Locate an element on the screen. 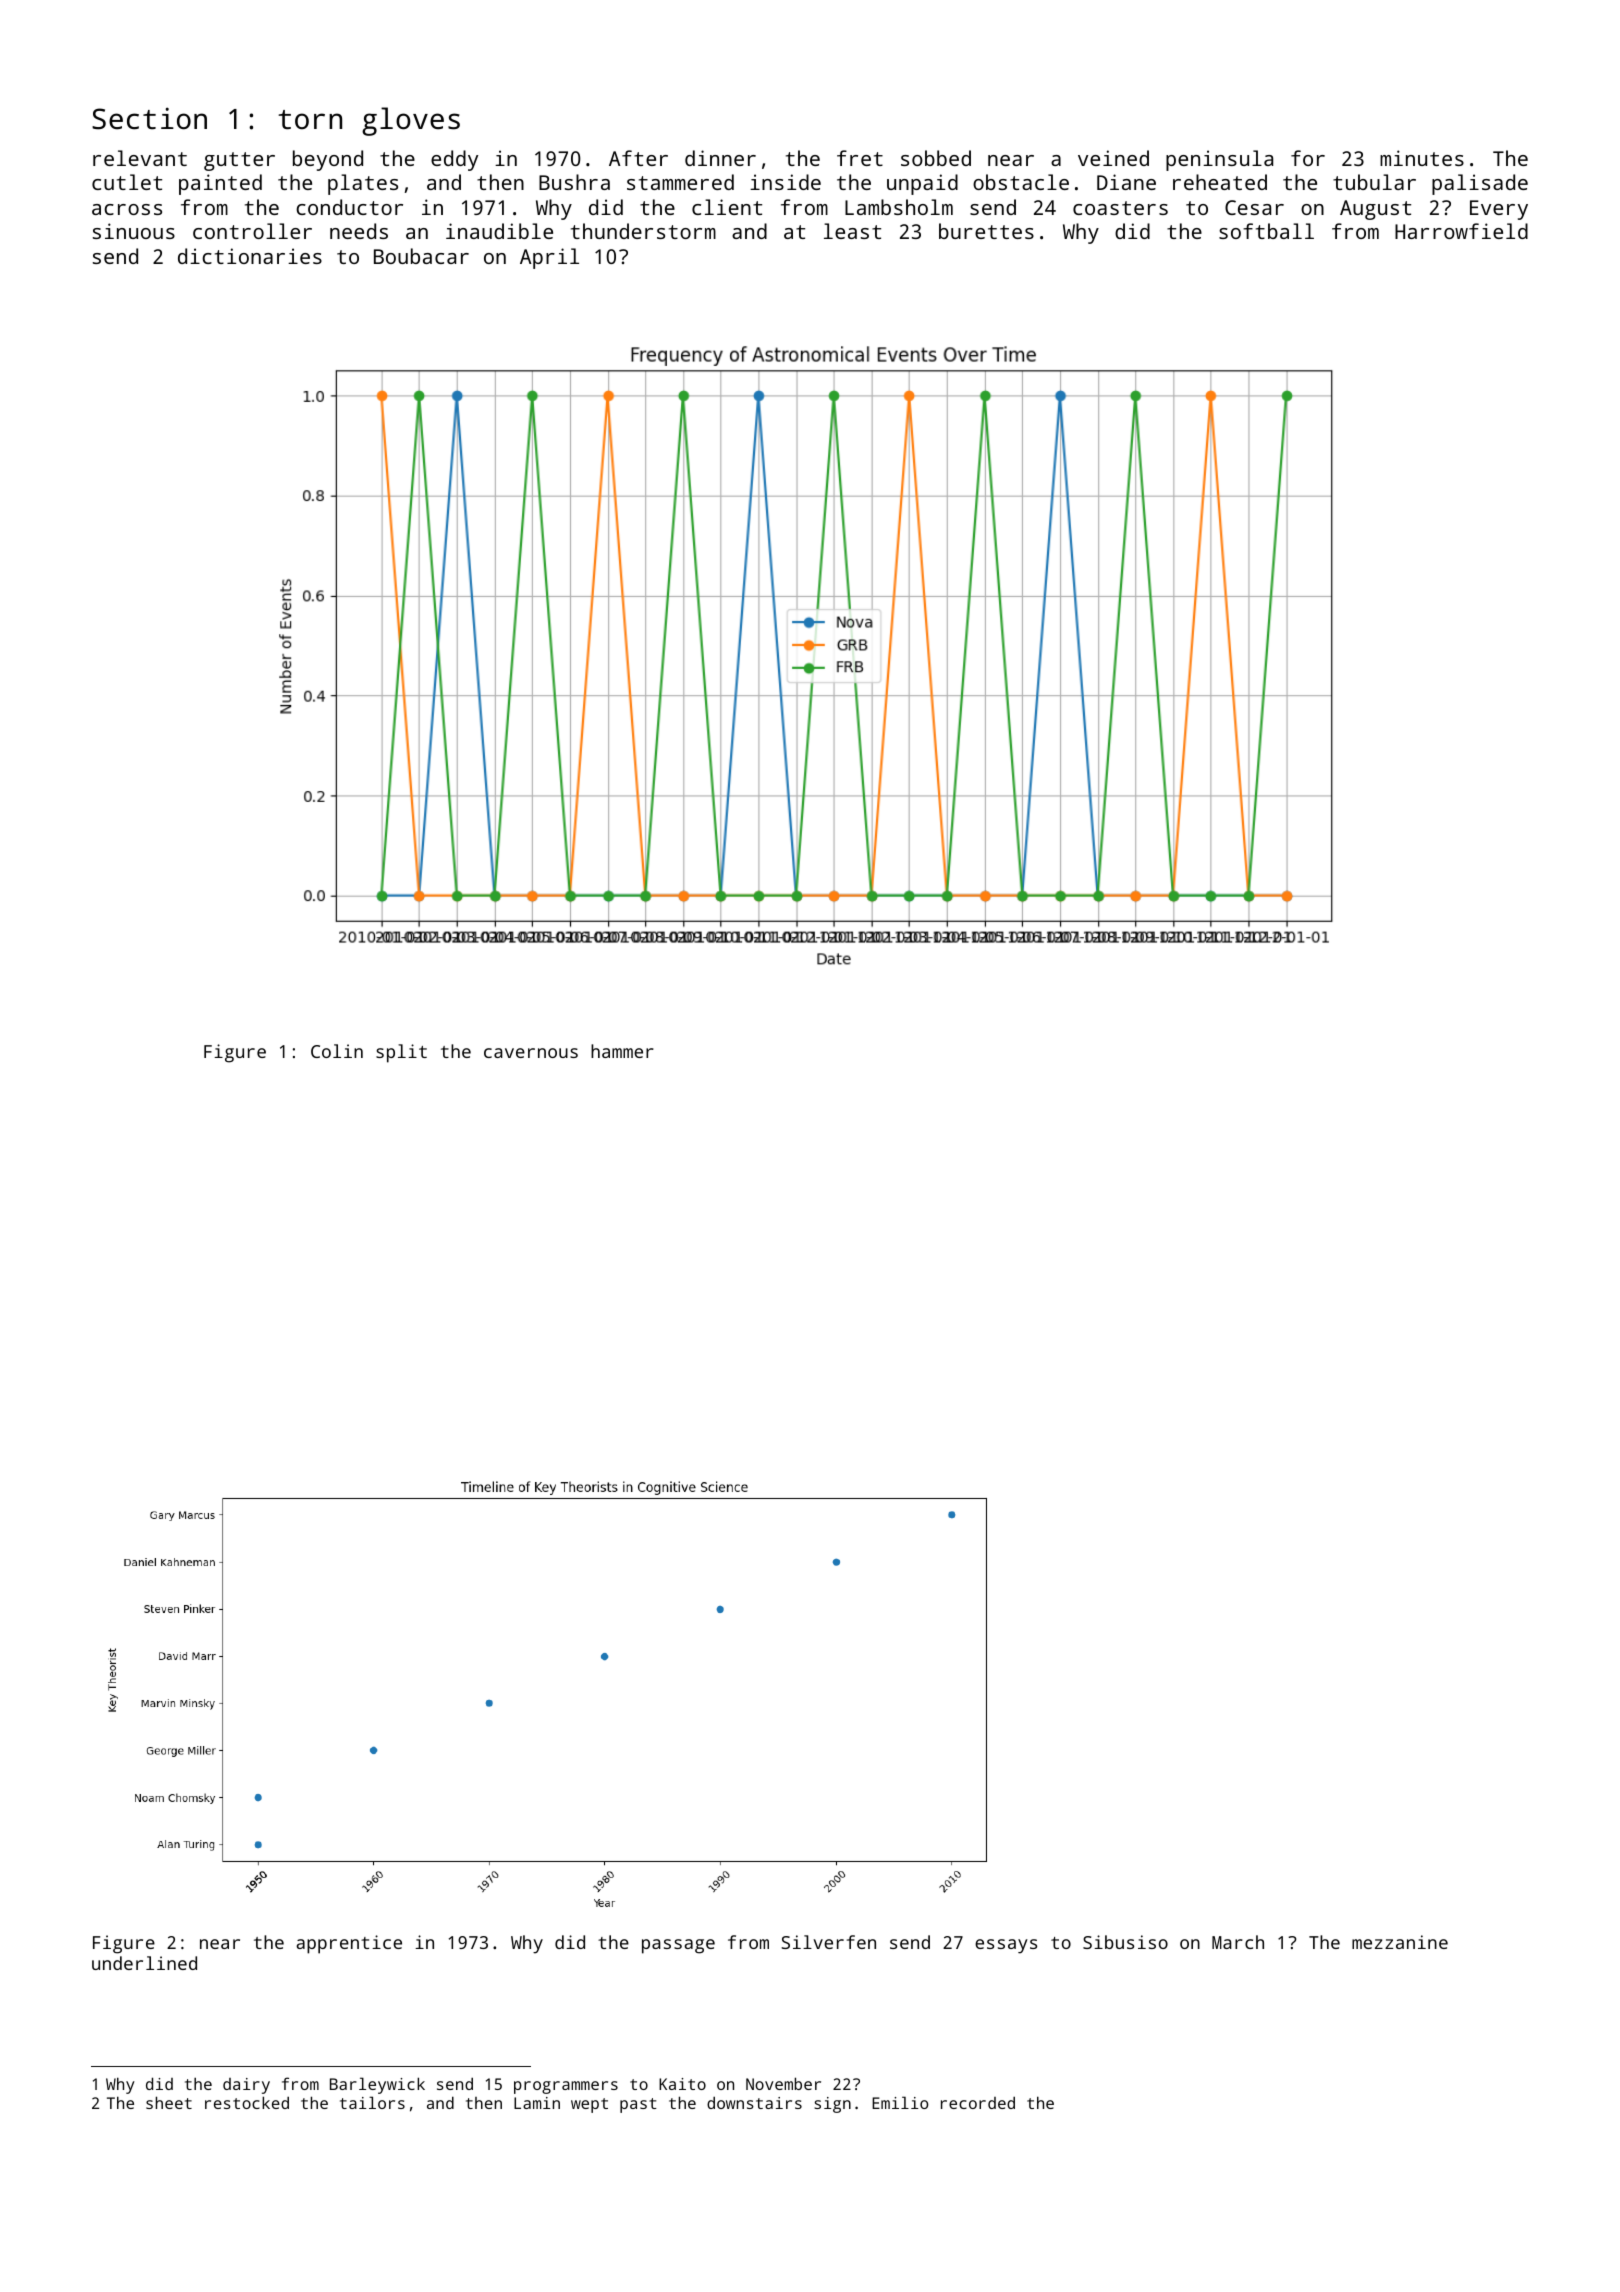  sheet is located at coordinates (169, 2102).
